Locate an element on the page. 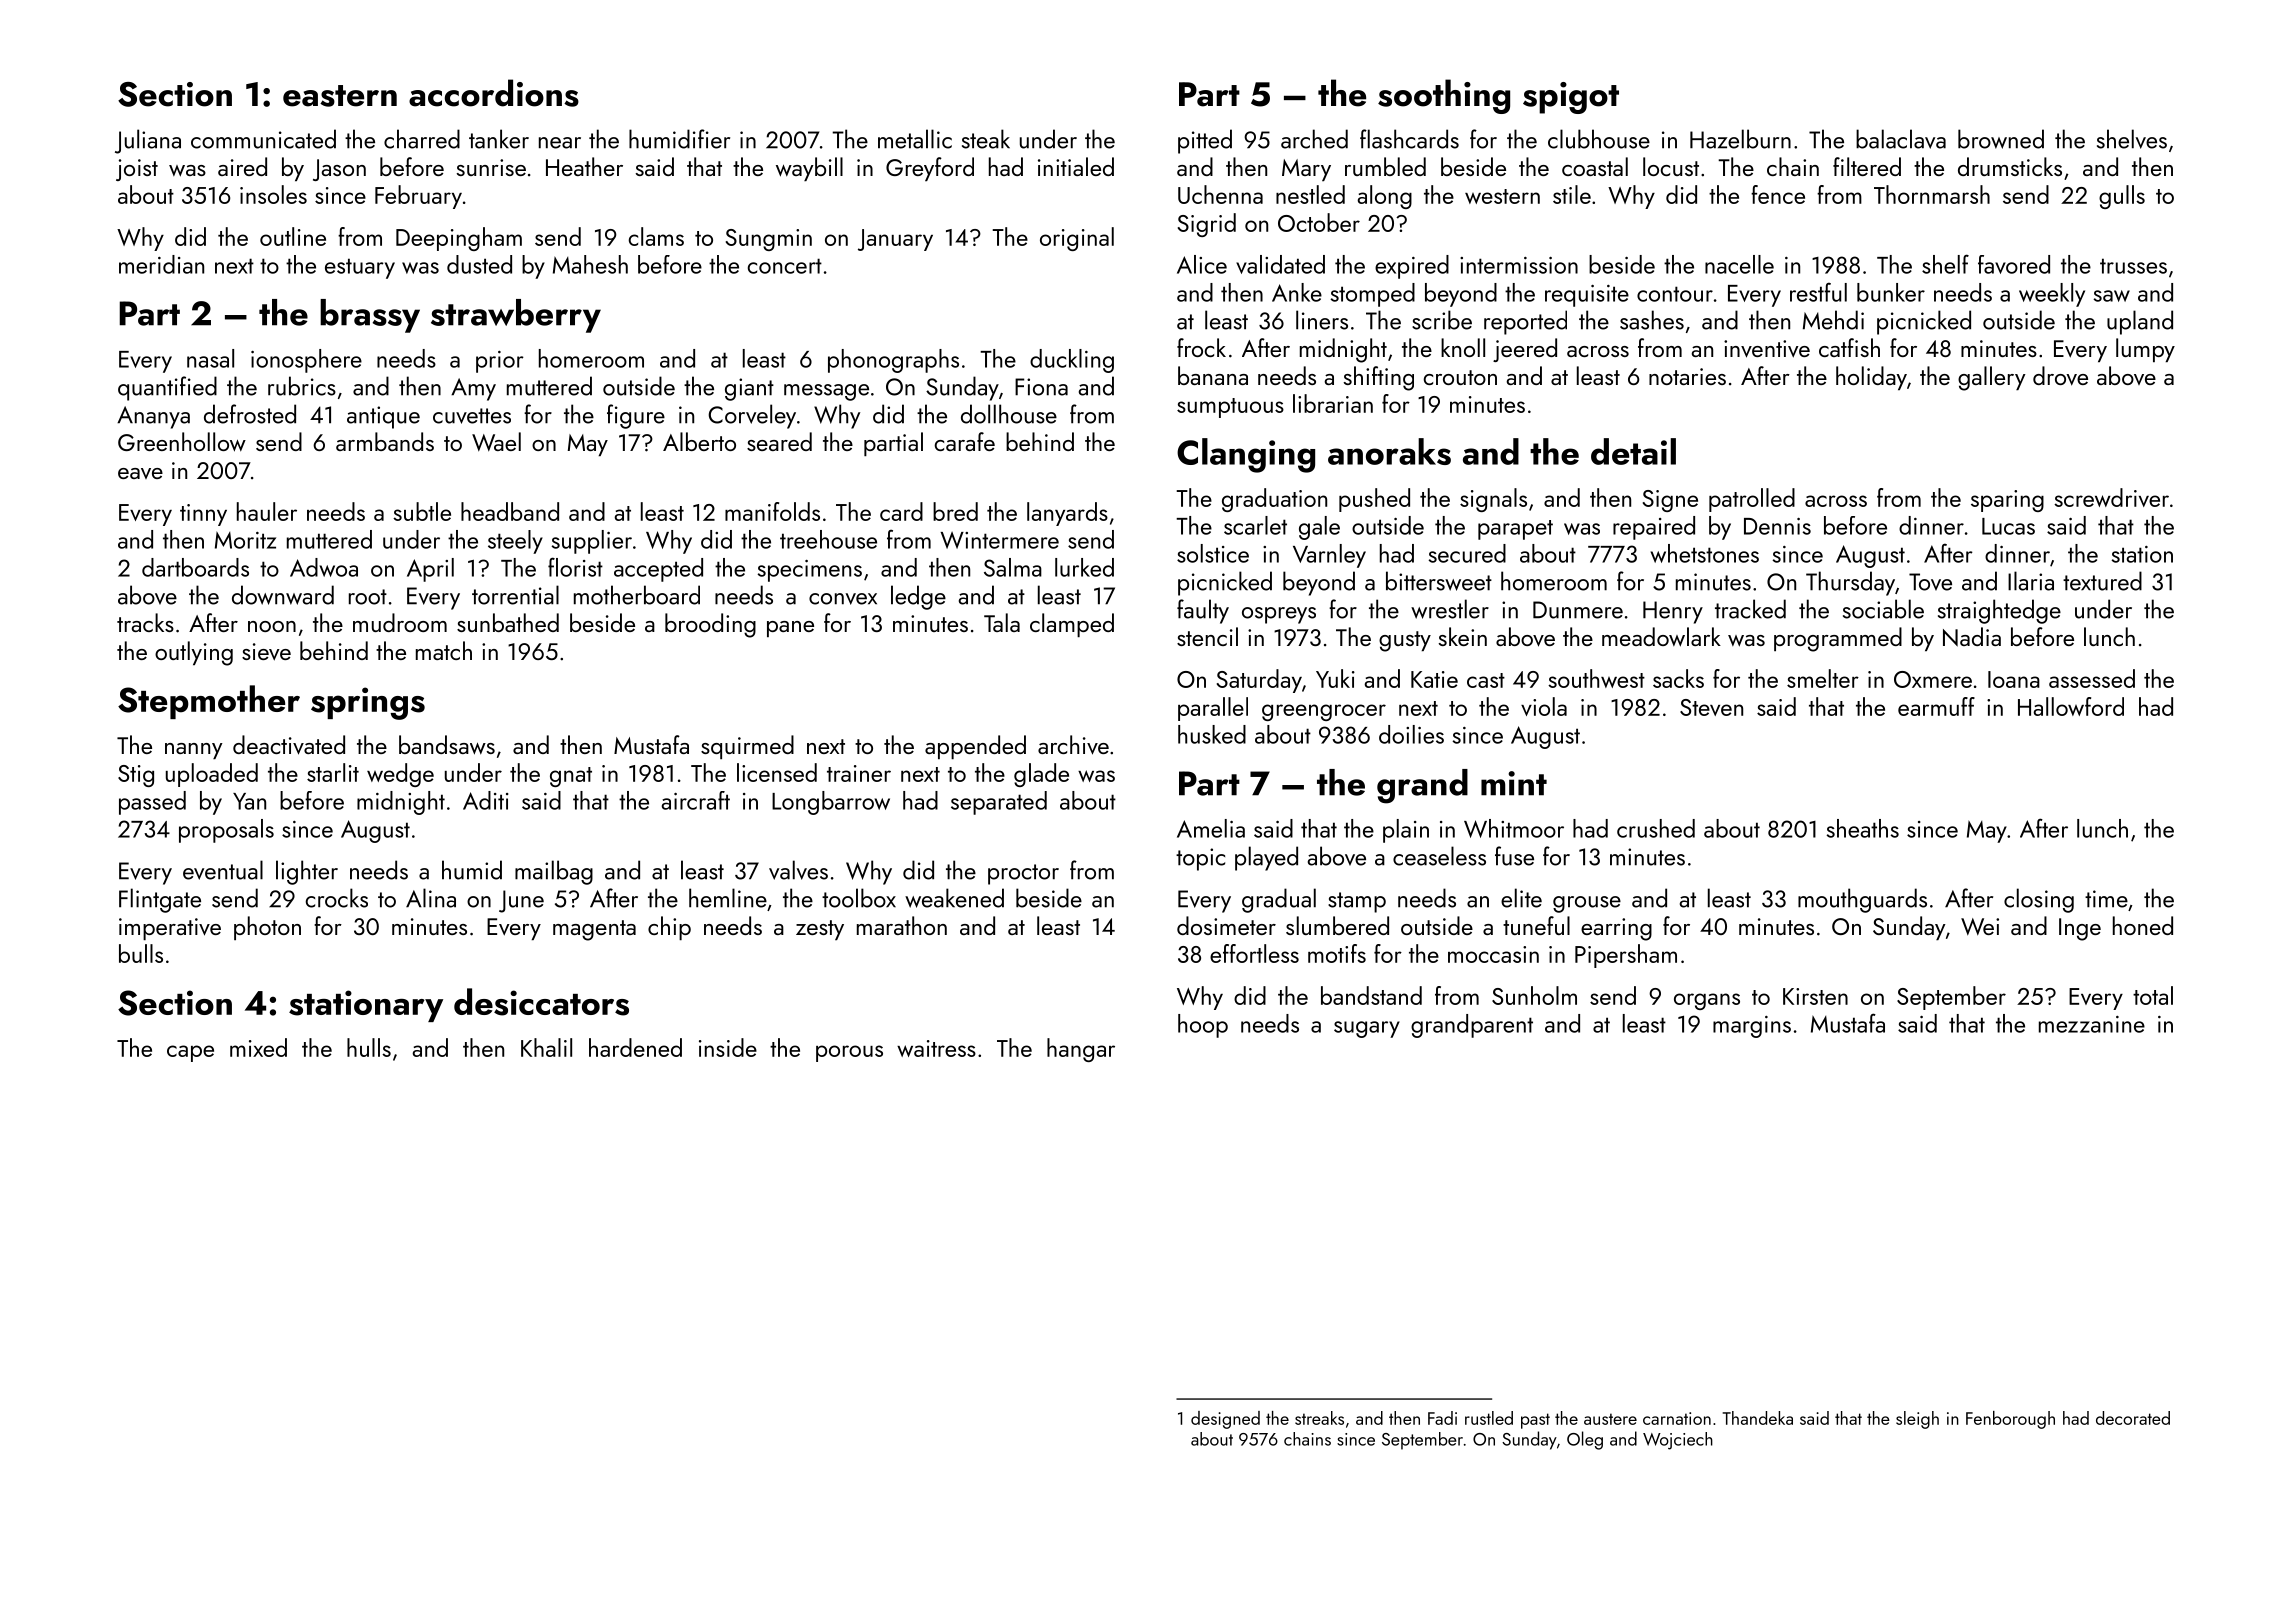 The width and height of the document is (2292, 1620). Wael is located at coordinates (496, 441).
